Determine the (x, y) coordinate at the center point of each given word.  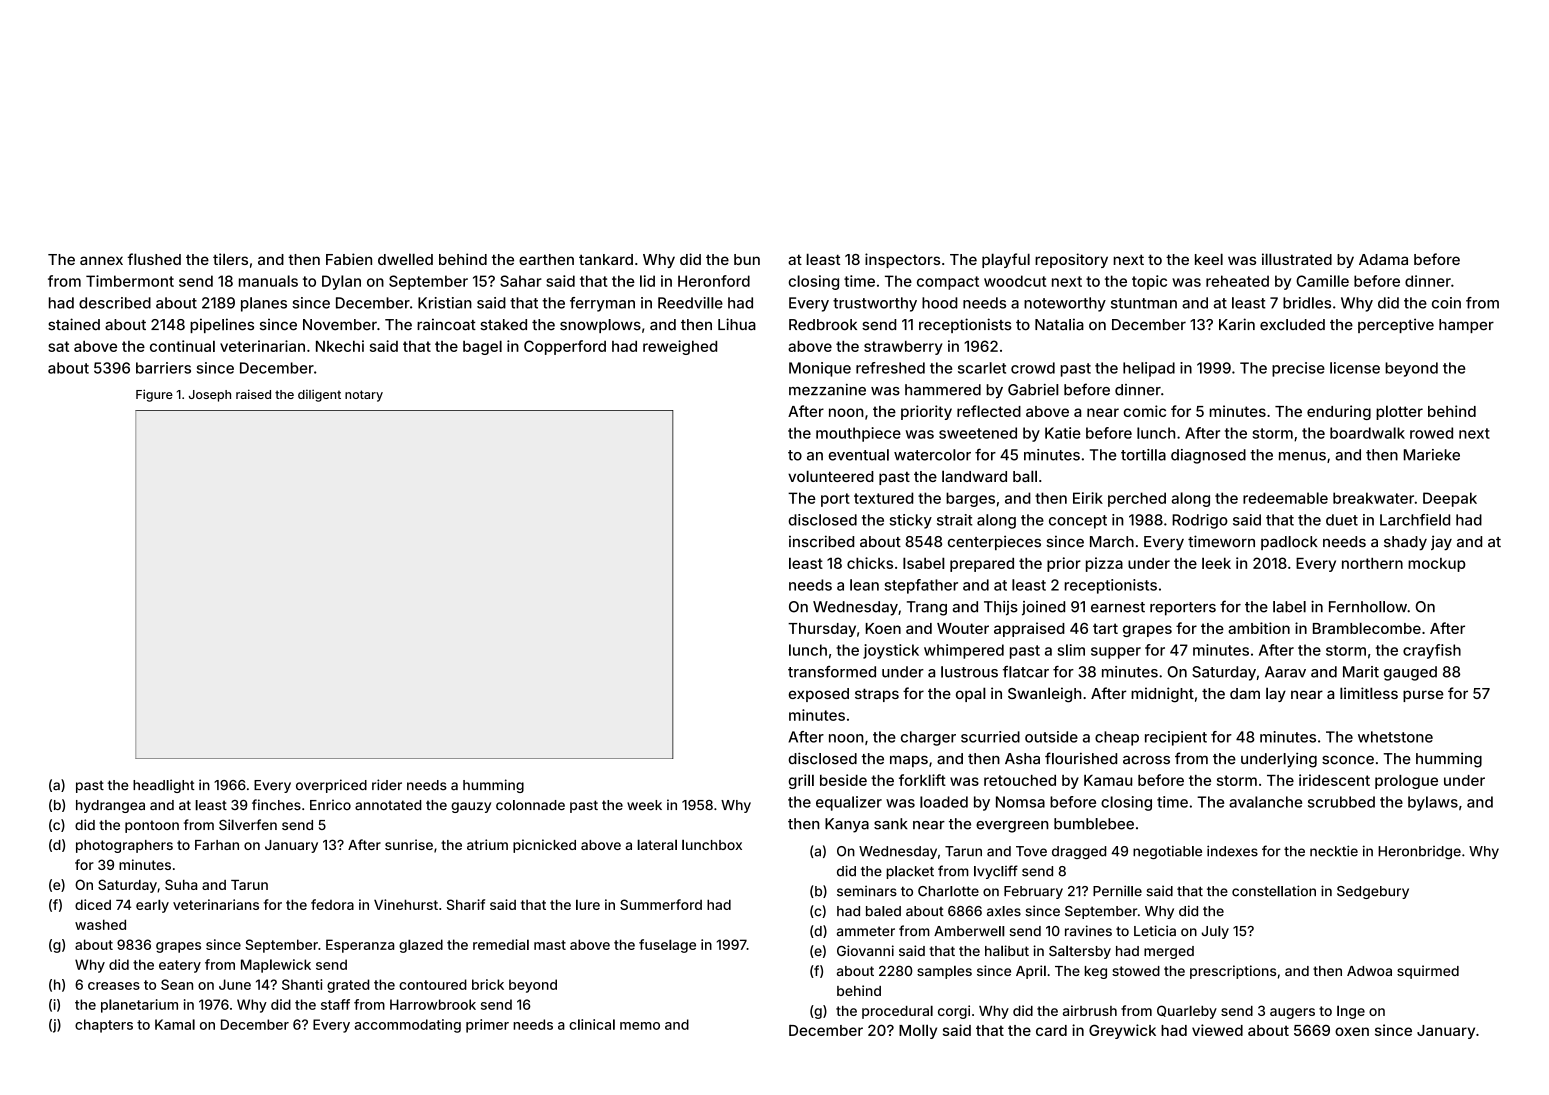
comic (1145, 411)
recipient (1176, 738)
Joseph (210, 396)
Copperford (565, 347)
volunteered (831, 476)
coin (1446, 303)
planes (264, 304)
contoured (433, 984)
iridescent (1334, 780)
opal (971, 694)
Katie (1063, 433)
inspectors (902, 260)
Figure (154, 395)
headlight (164, 786)
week (644, 805)
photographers (124, 846)
